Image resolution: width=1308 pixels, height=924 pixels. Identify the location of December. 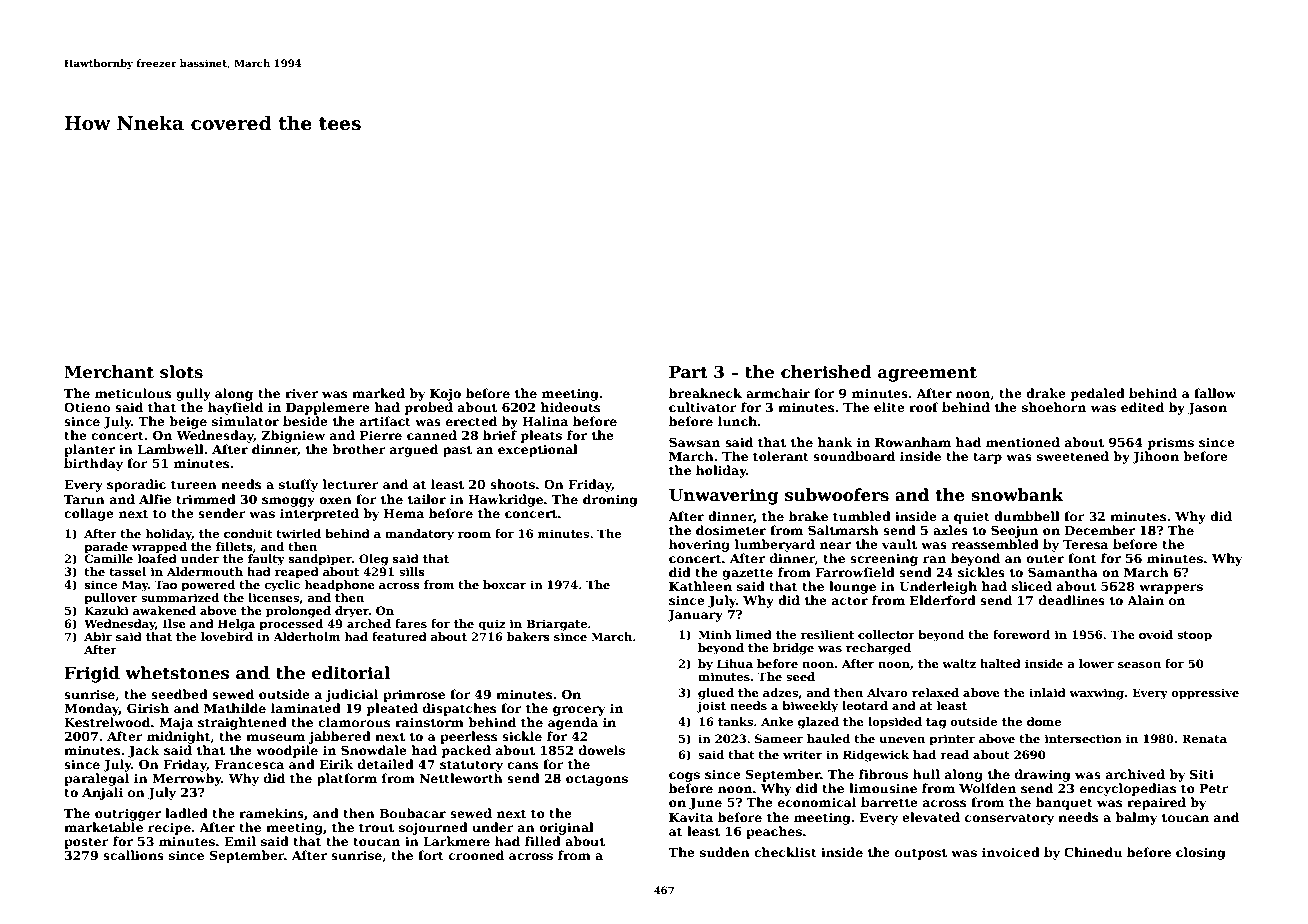
(1100, 530).
